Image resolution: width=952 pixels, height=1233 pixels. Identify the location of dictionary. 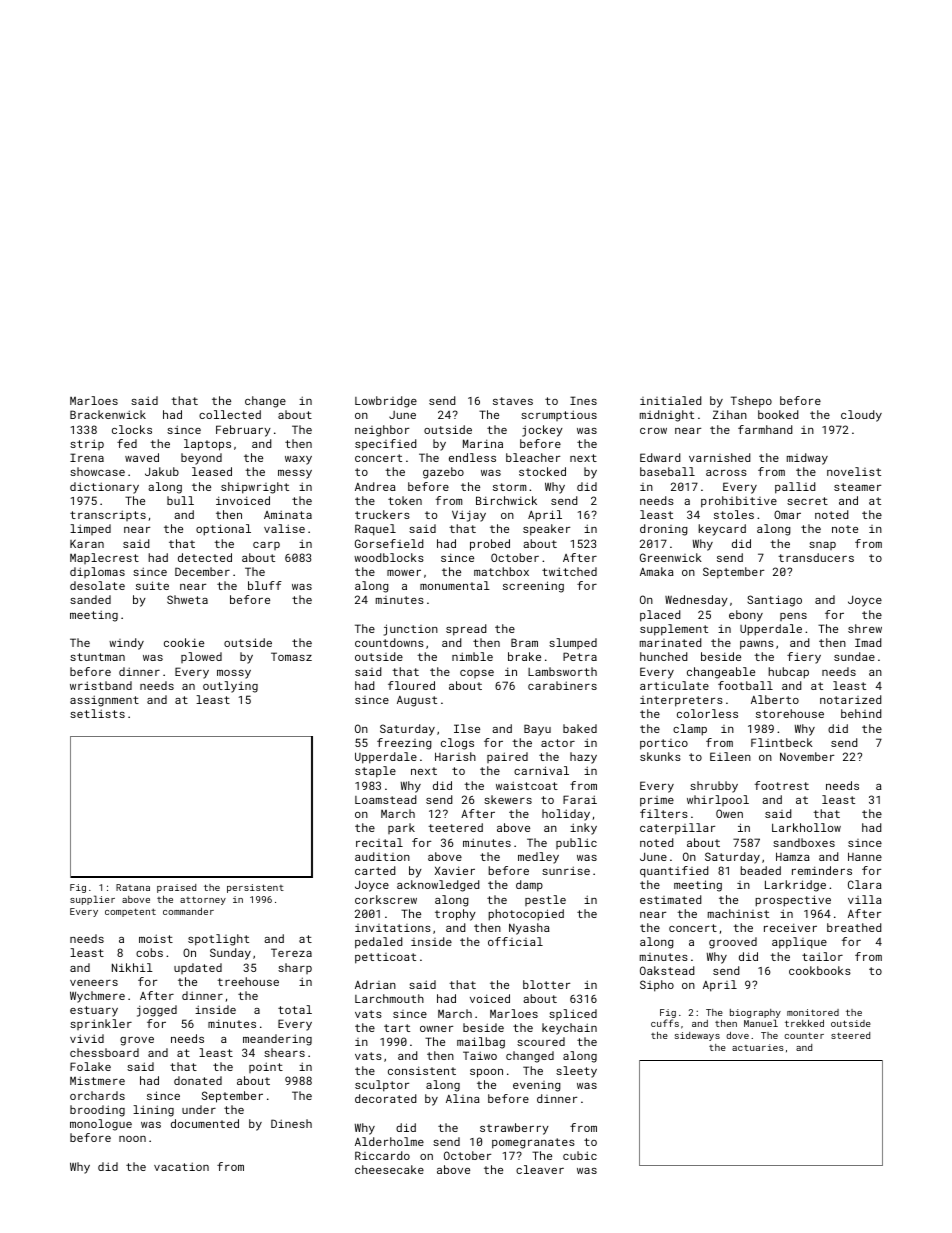
(104, 488).
